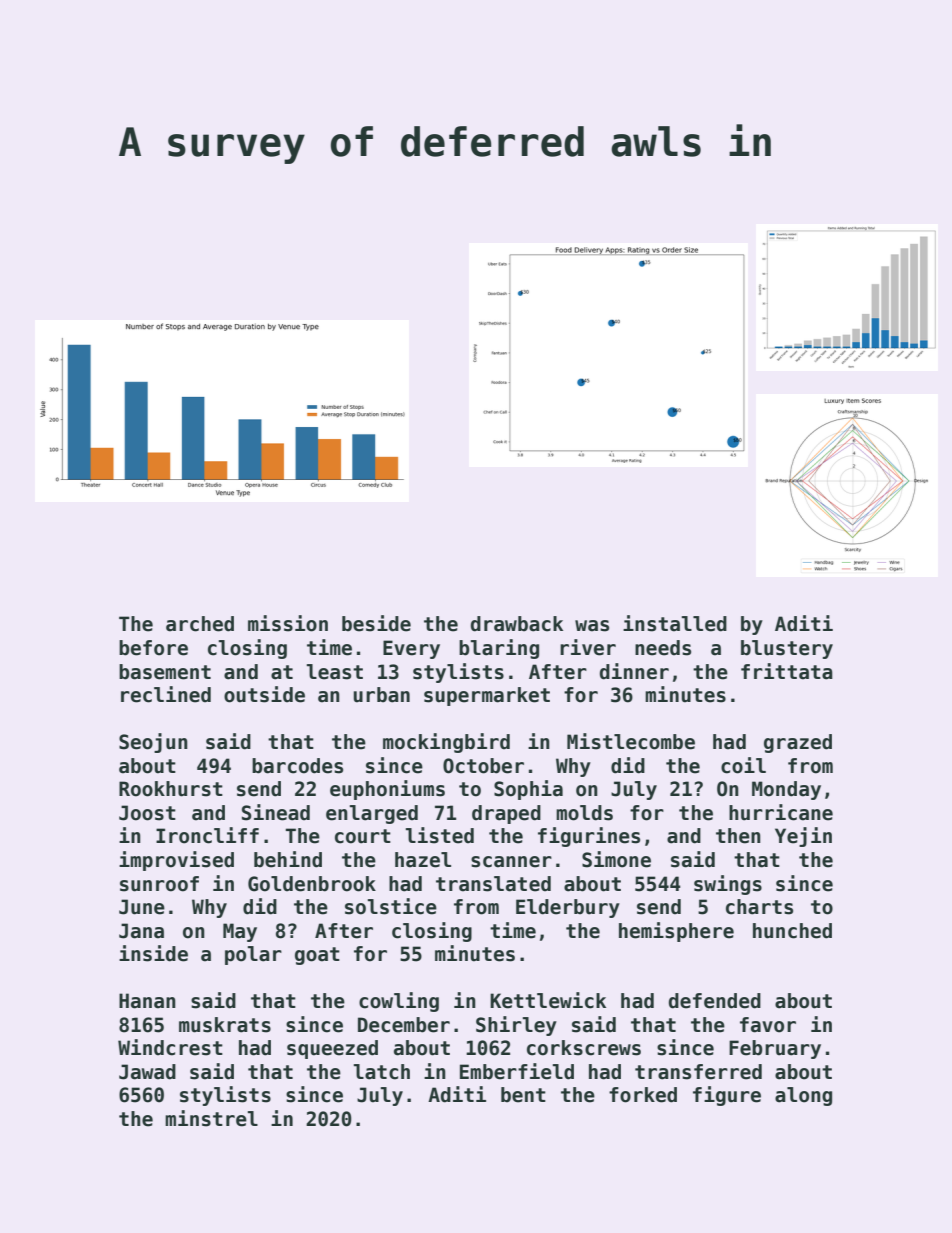 This page has height=1233, width=952. Describe the element at coordinates (446, 743) in the page. I see `mockingbird` at that location.
